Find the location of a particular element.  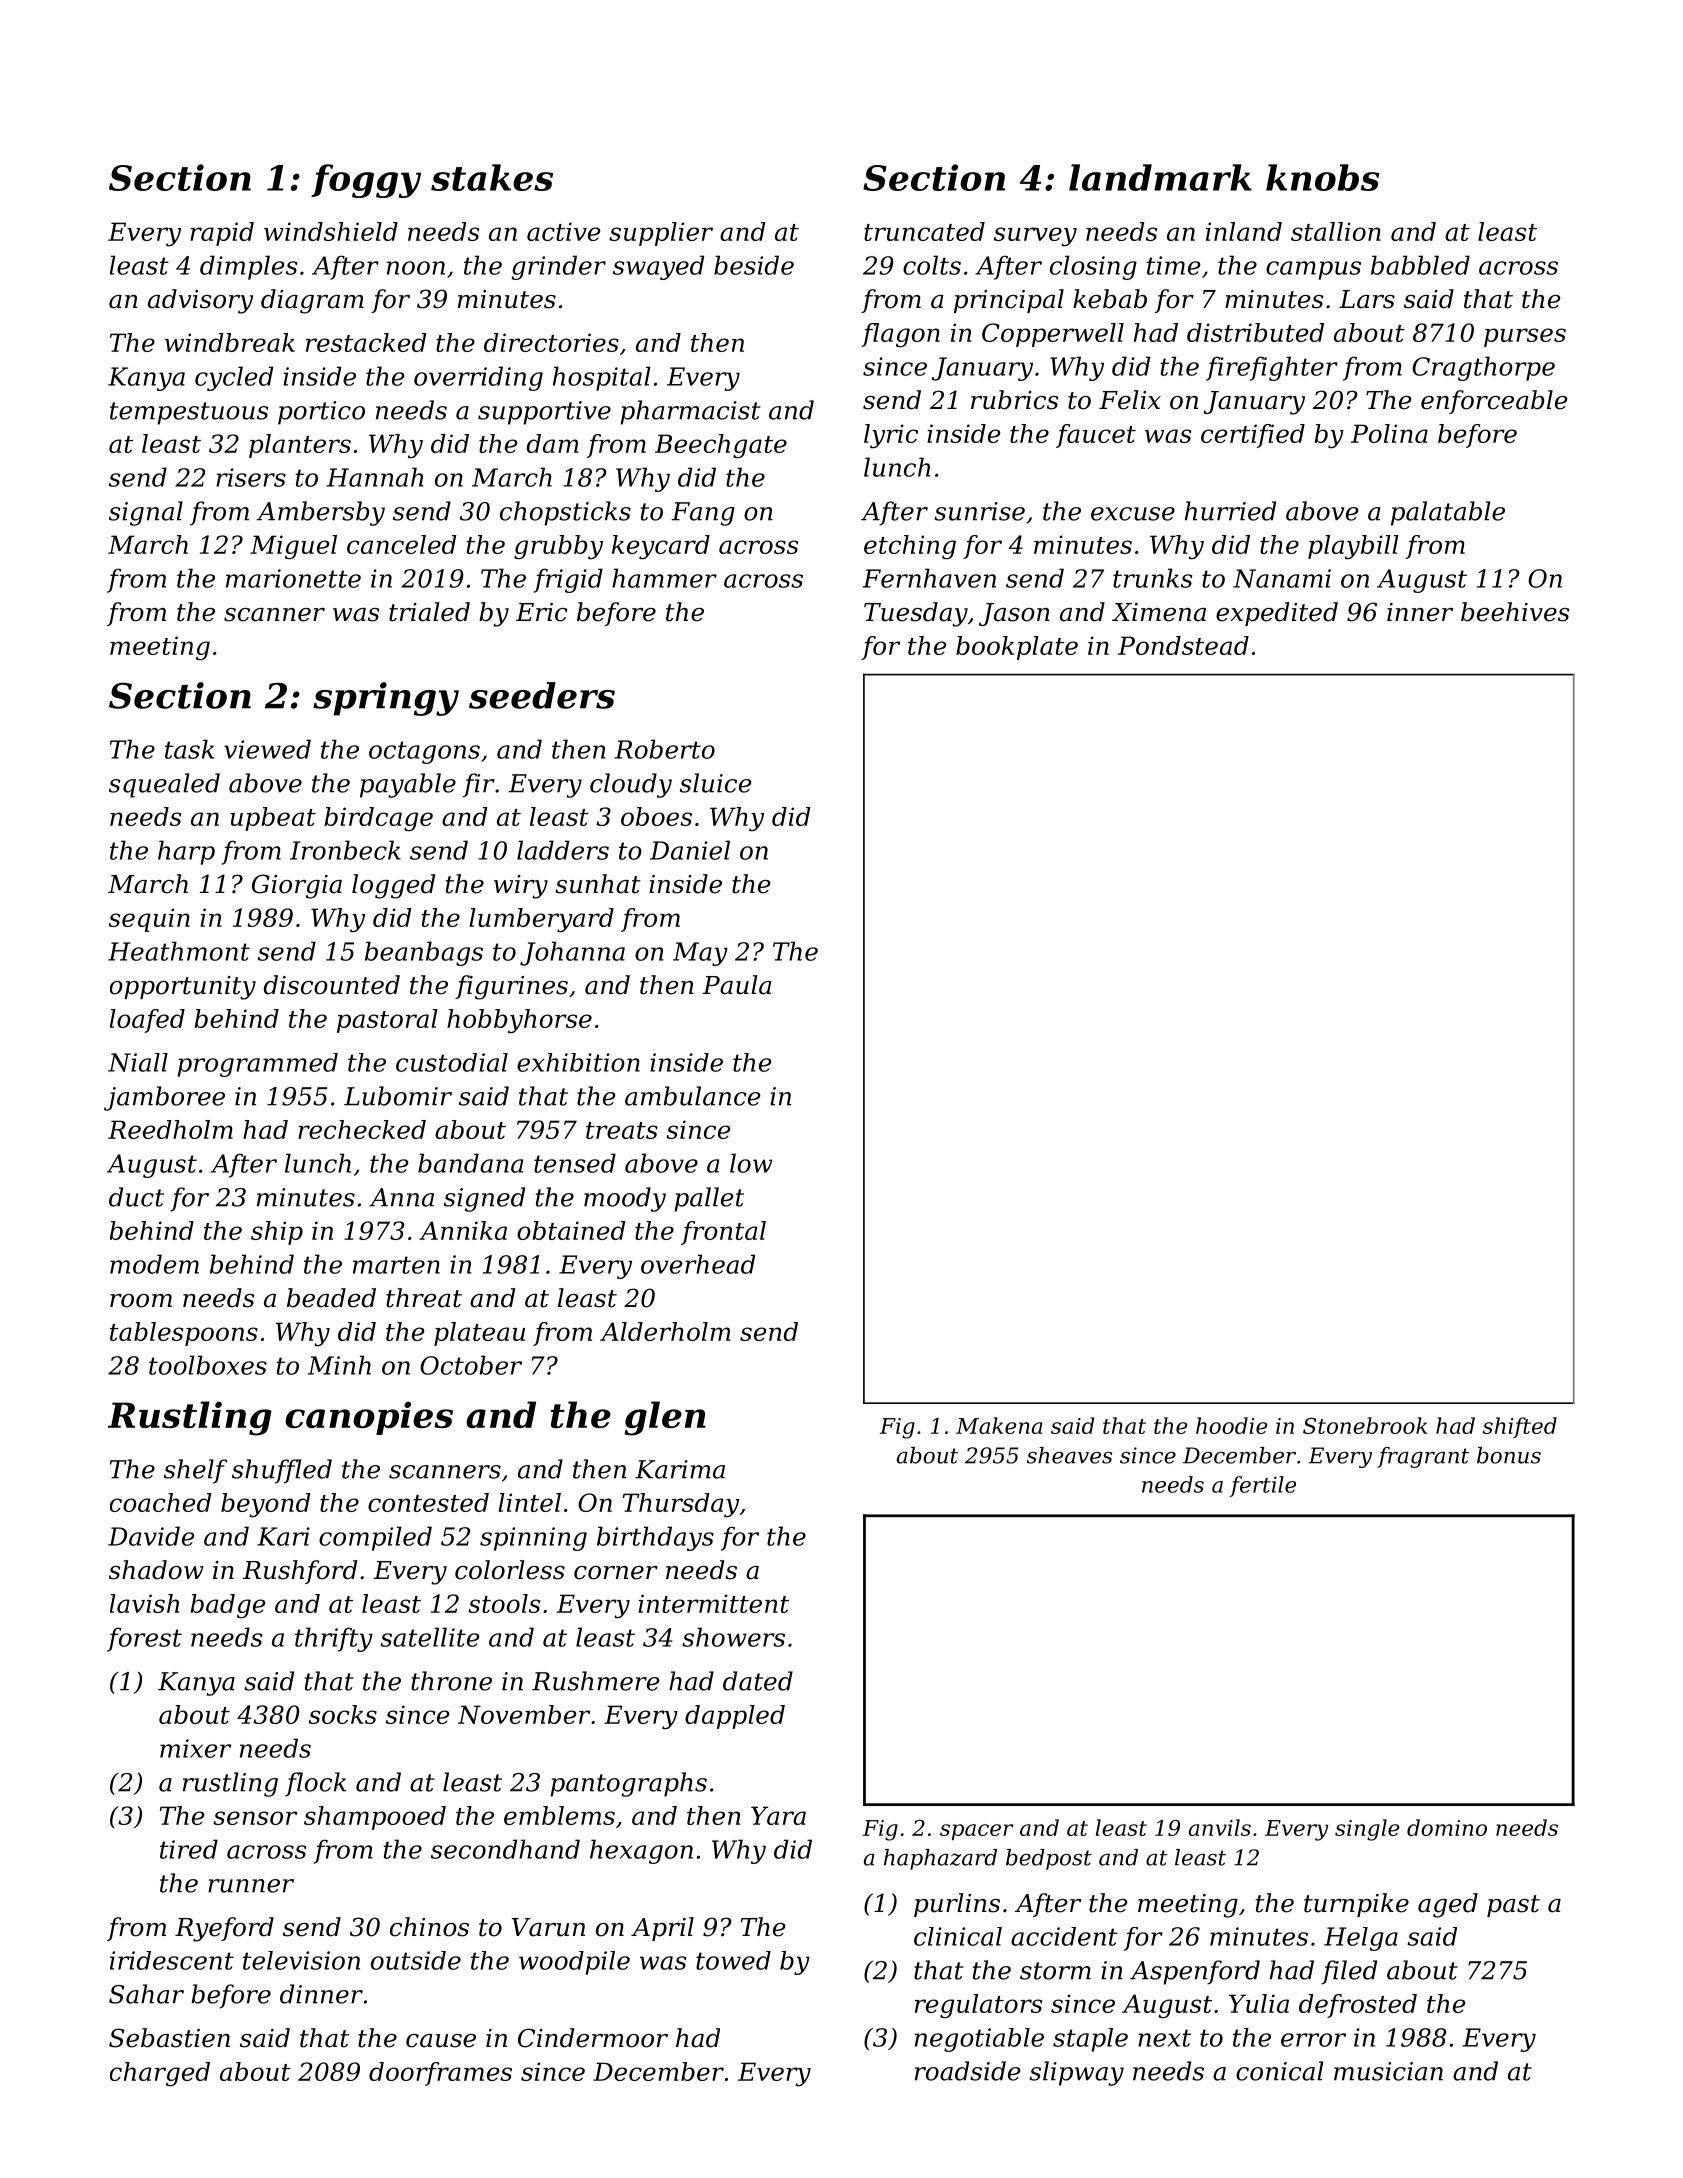

Sebastien is located at coordinates (169, 2038).
